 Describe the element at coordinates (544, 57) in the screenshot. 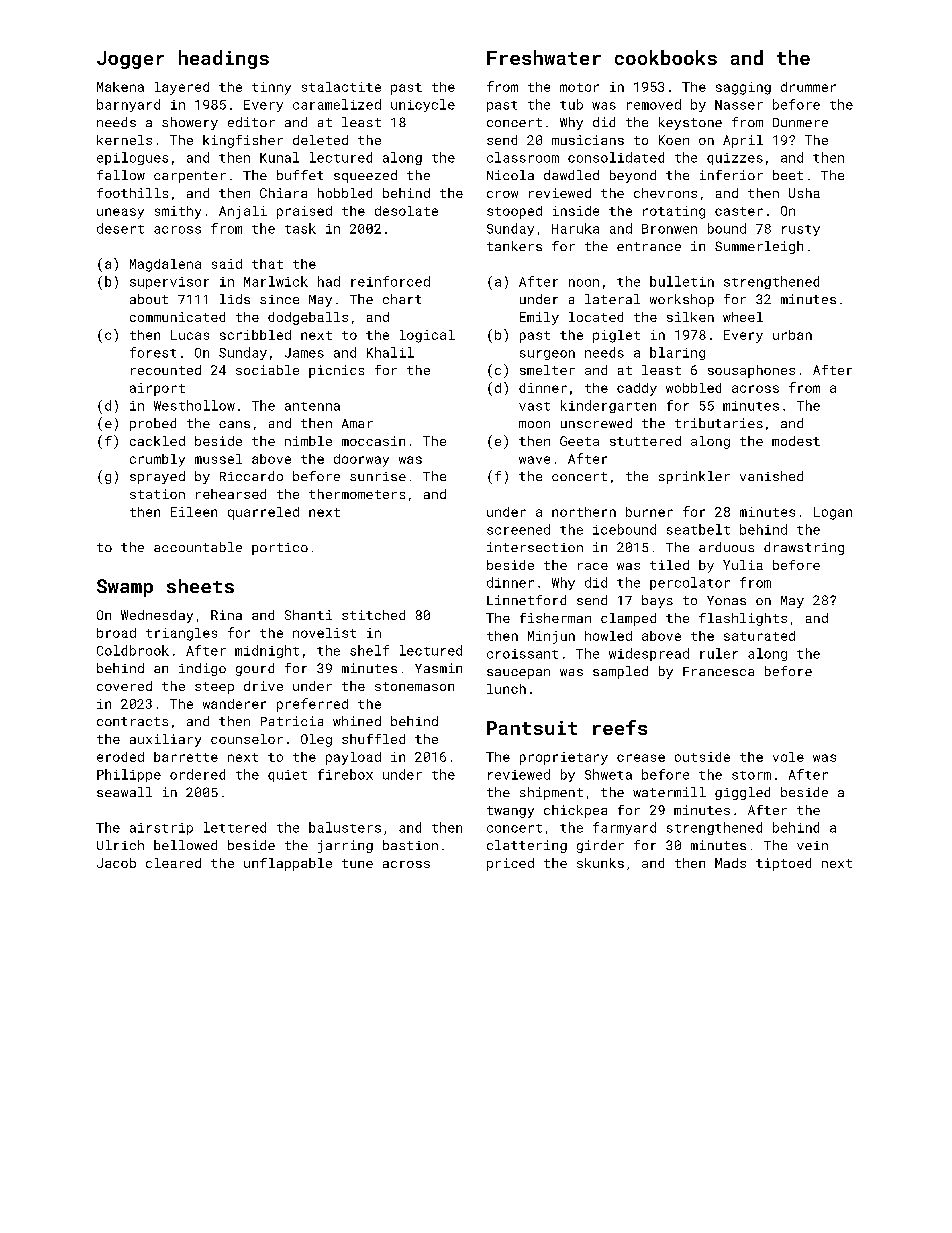

I see `Freshwater` at that location.
